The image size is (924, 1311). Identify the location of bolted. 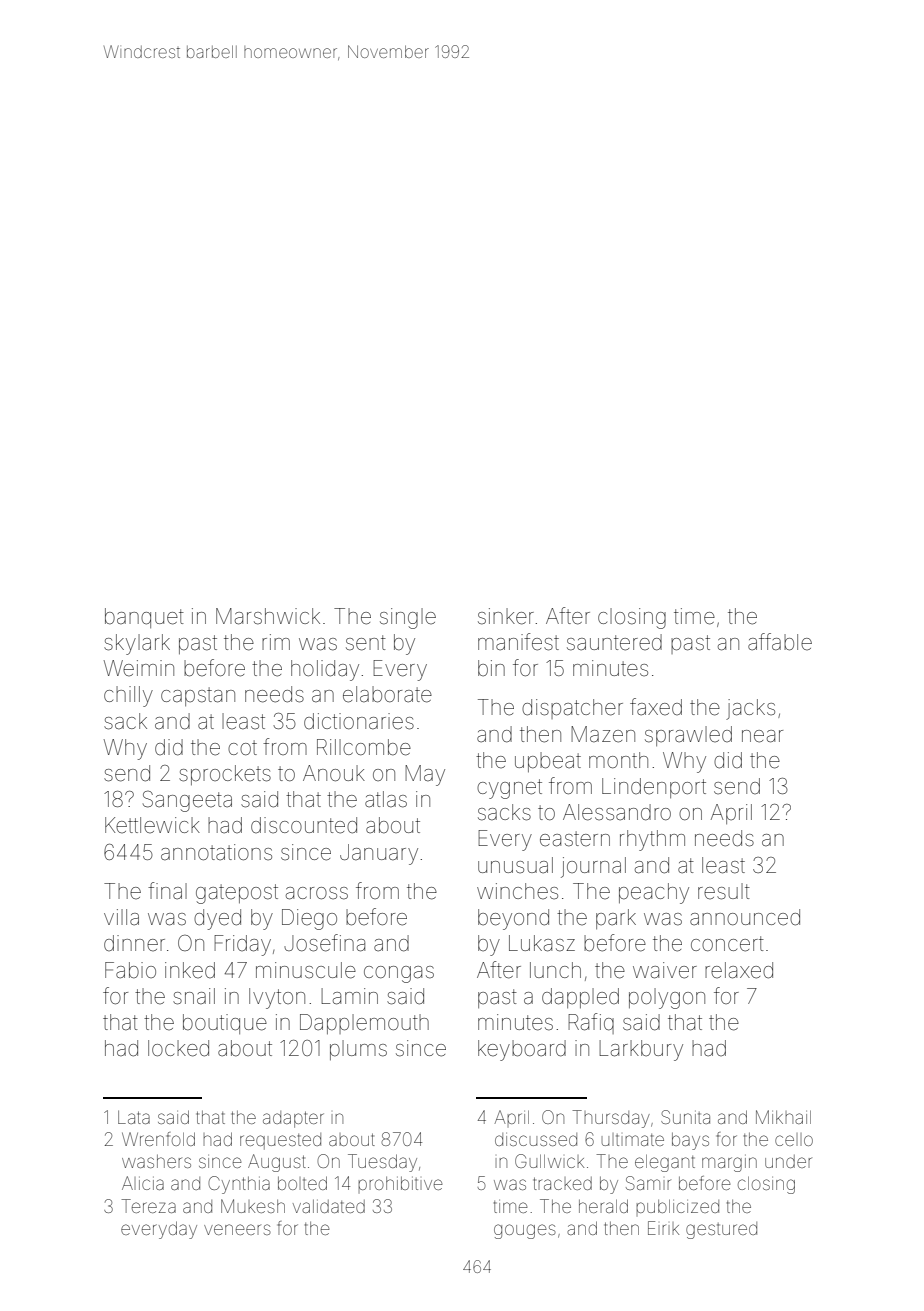
(302, 1183).
